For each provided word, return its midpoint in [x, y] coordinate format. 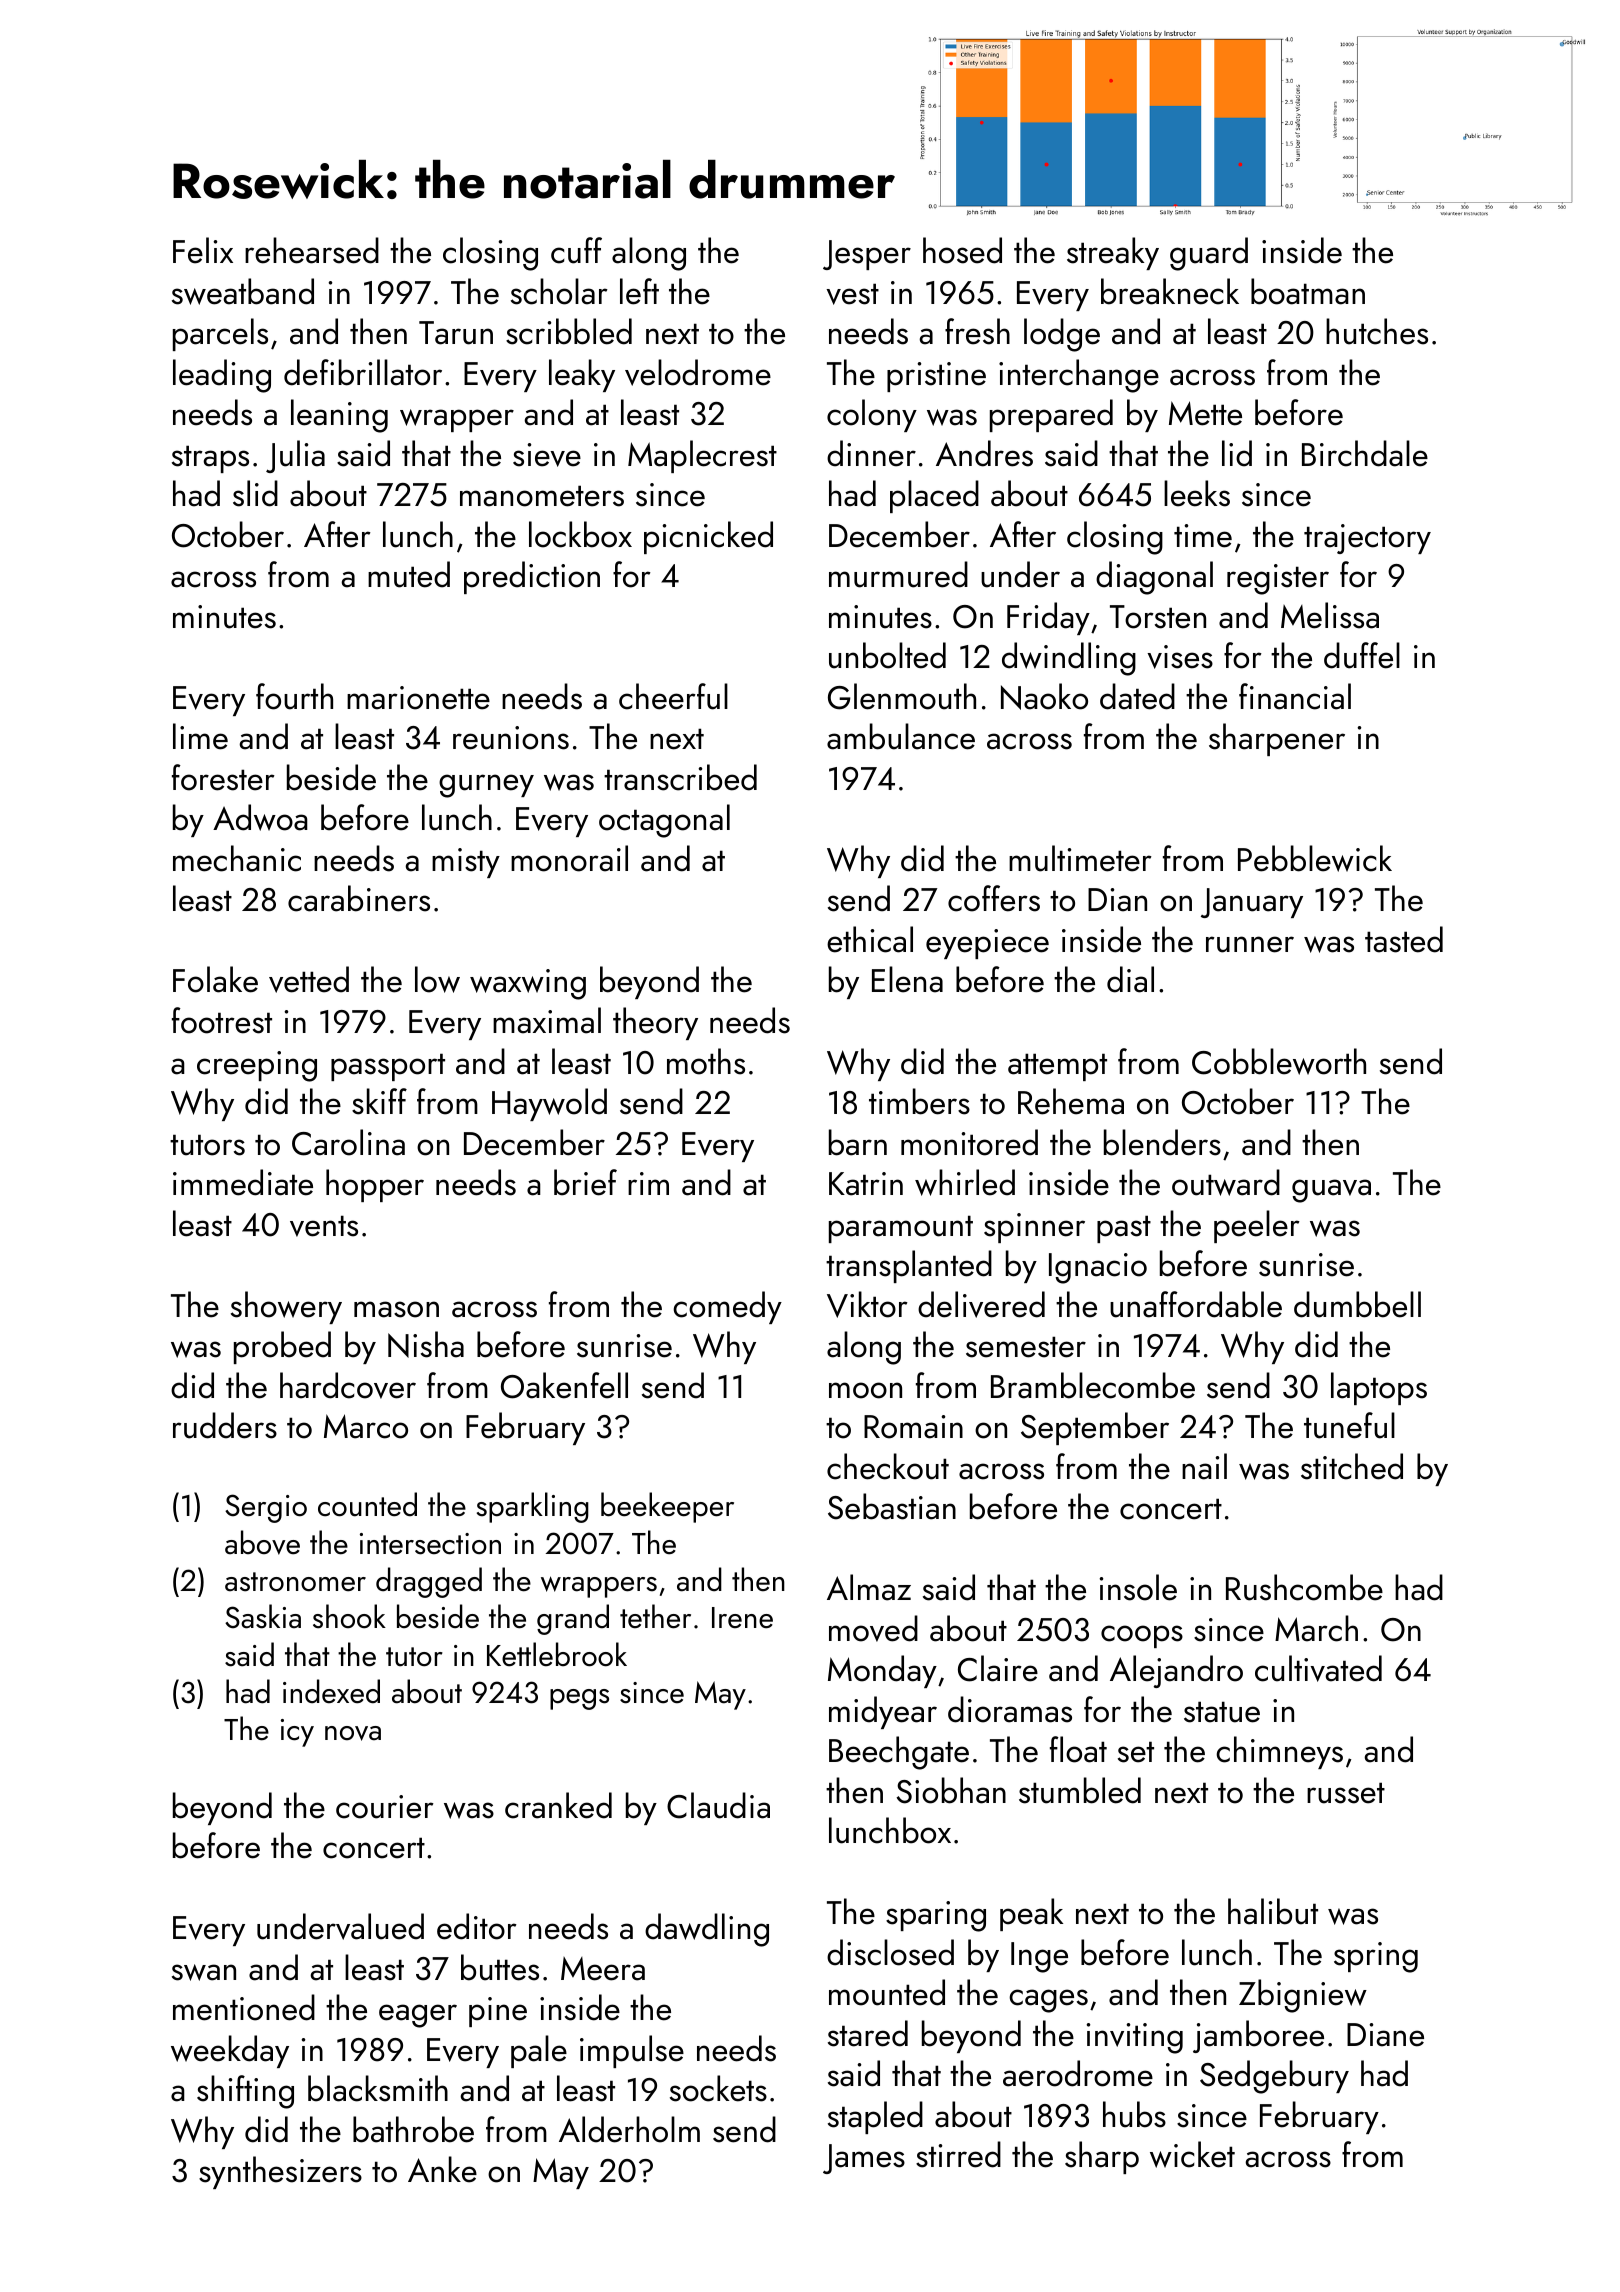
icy [297, 1733]
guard [1209, 254]
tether [655, 1616]
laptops [1379, 1388]
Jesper [867, 255]
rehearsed [312, 250]
